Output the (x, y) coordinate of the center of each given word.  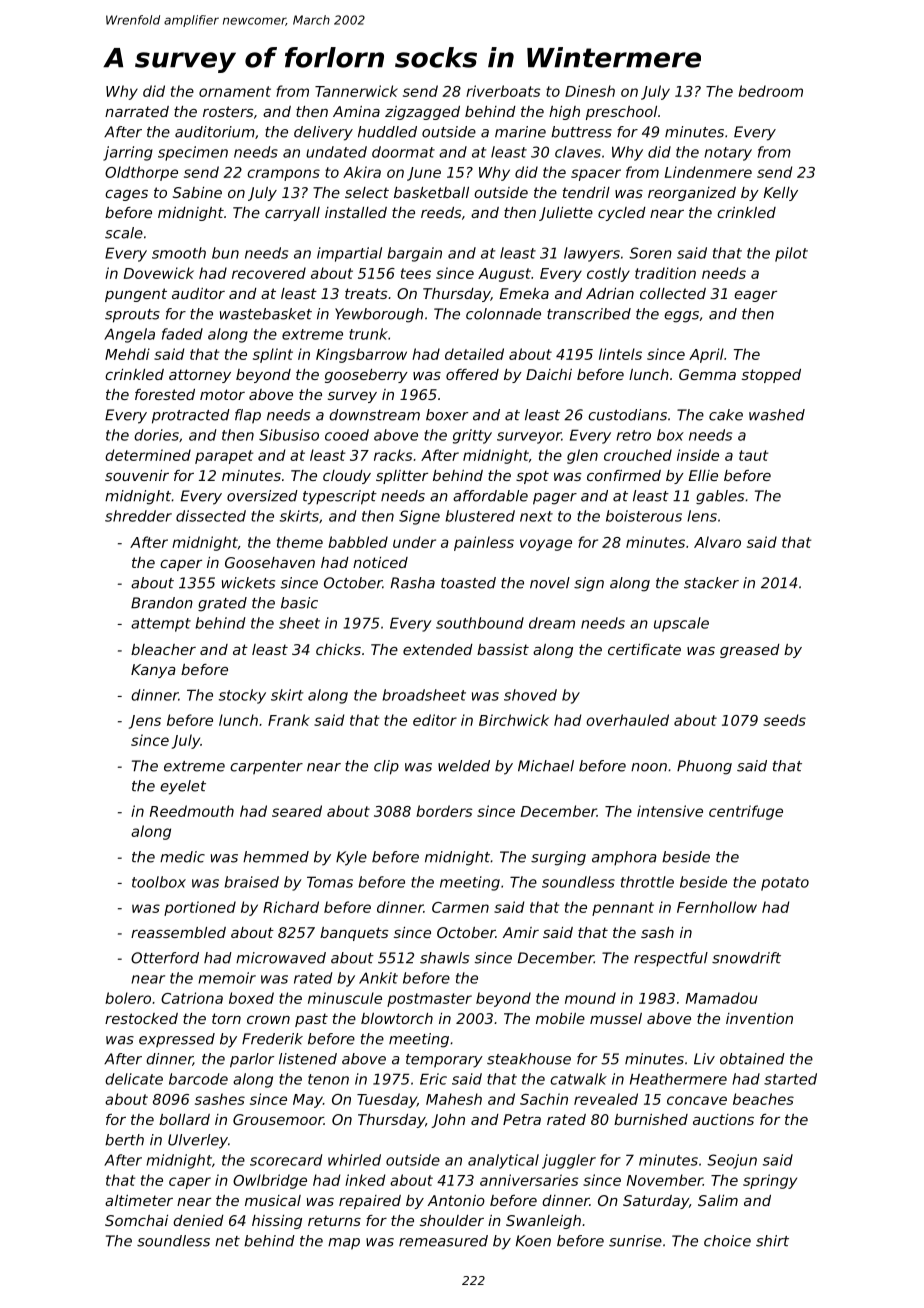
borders (444, 811)
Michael (546, 766)
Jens (145, 722)
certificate (644, 649)
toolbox (159, 882)
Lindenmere (708, 172)
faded (182, 334)
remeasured (443, 1241)
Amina (356, 111)
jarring (128, 153)
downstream (374, 415)
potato (785, 884)
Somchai (136, 1220)
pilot (791, 254)
